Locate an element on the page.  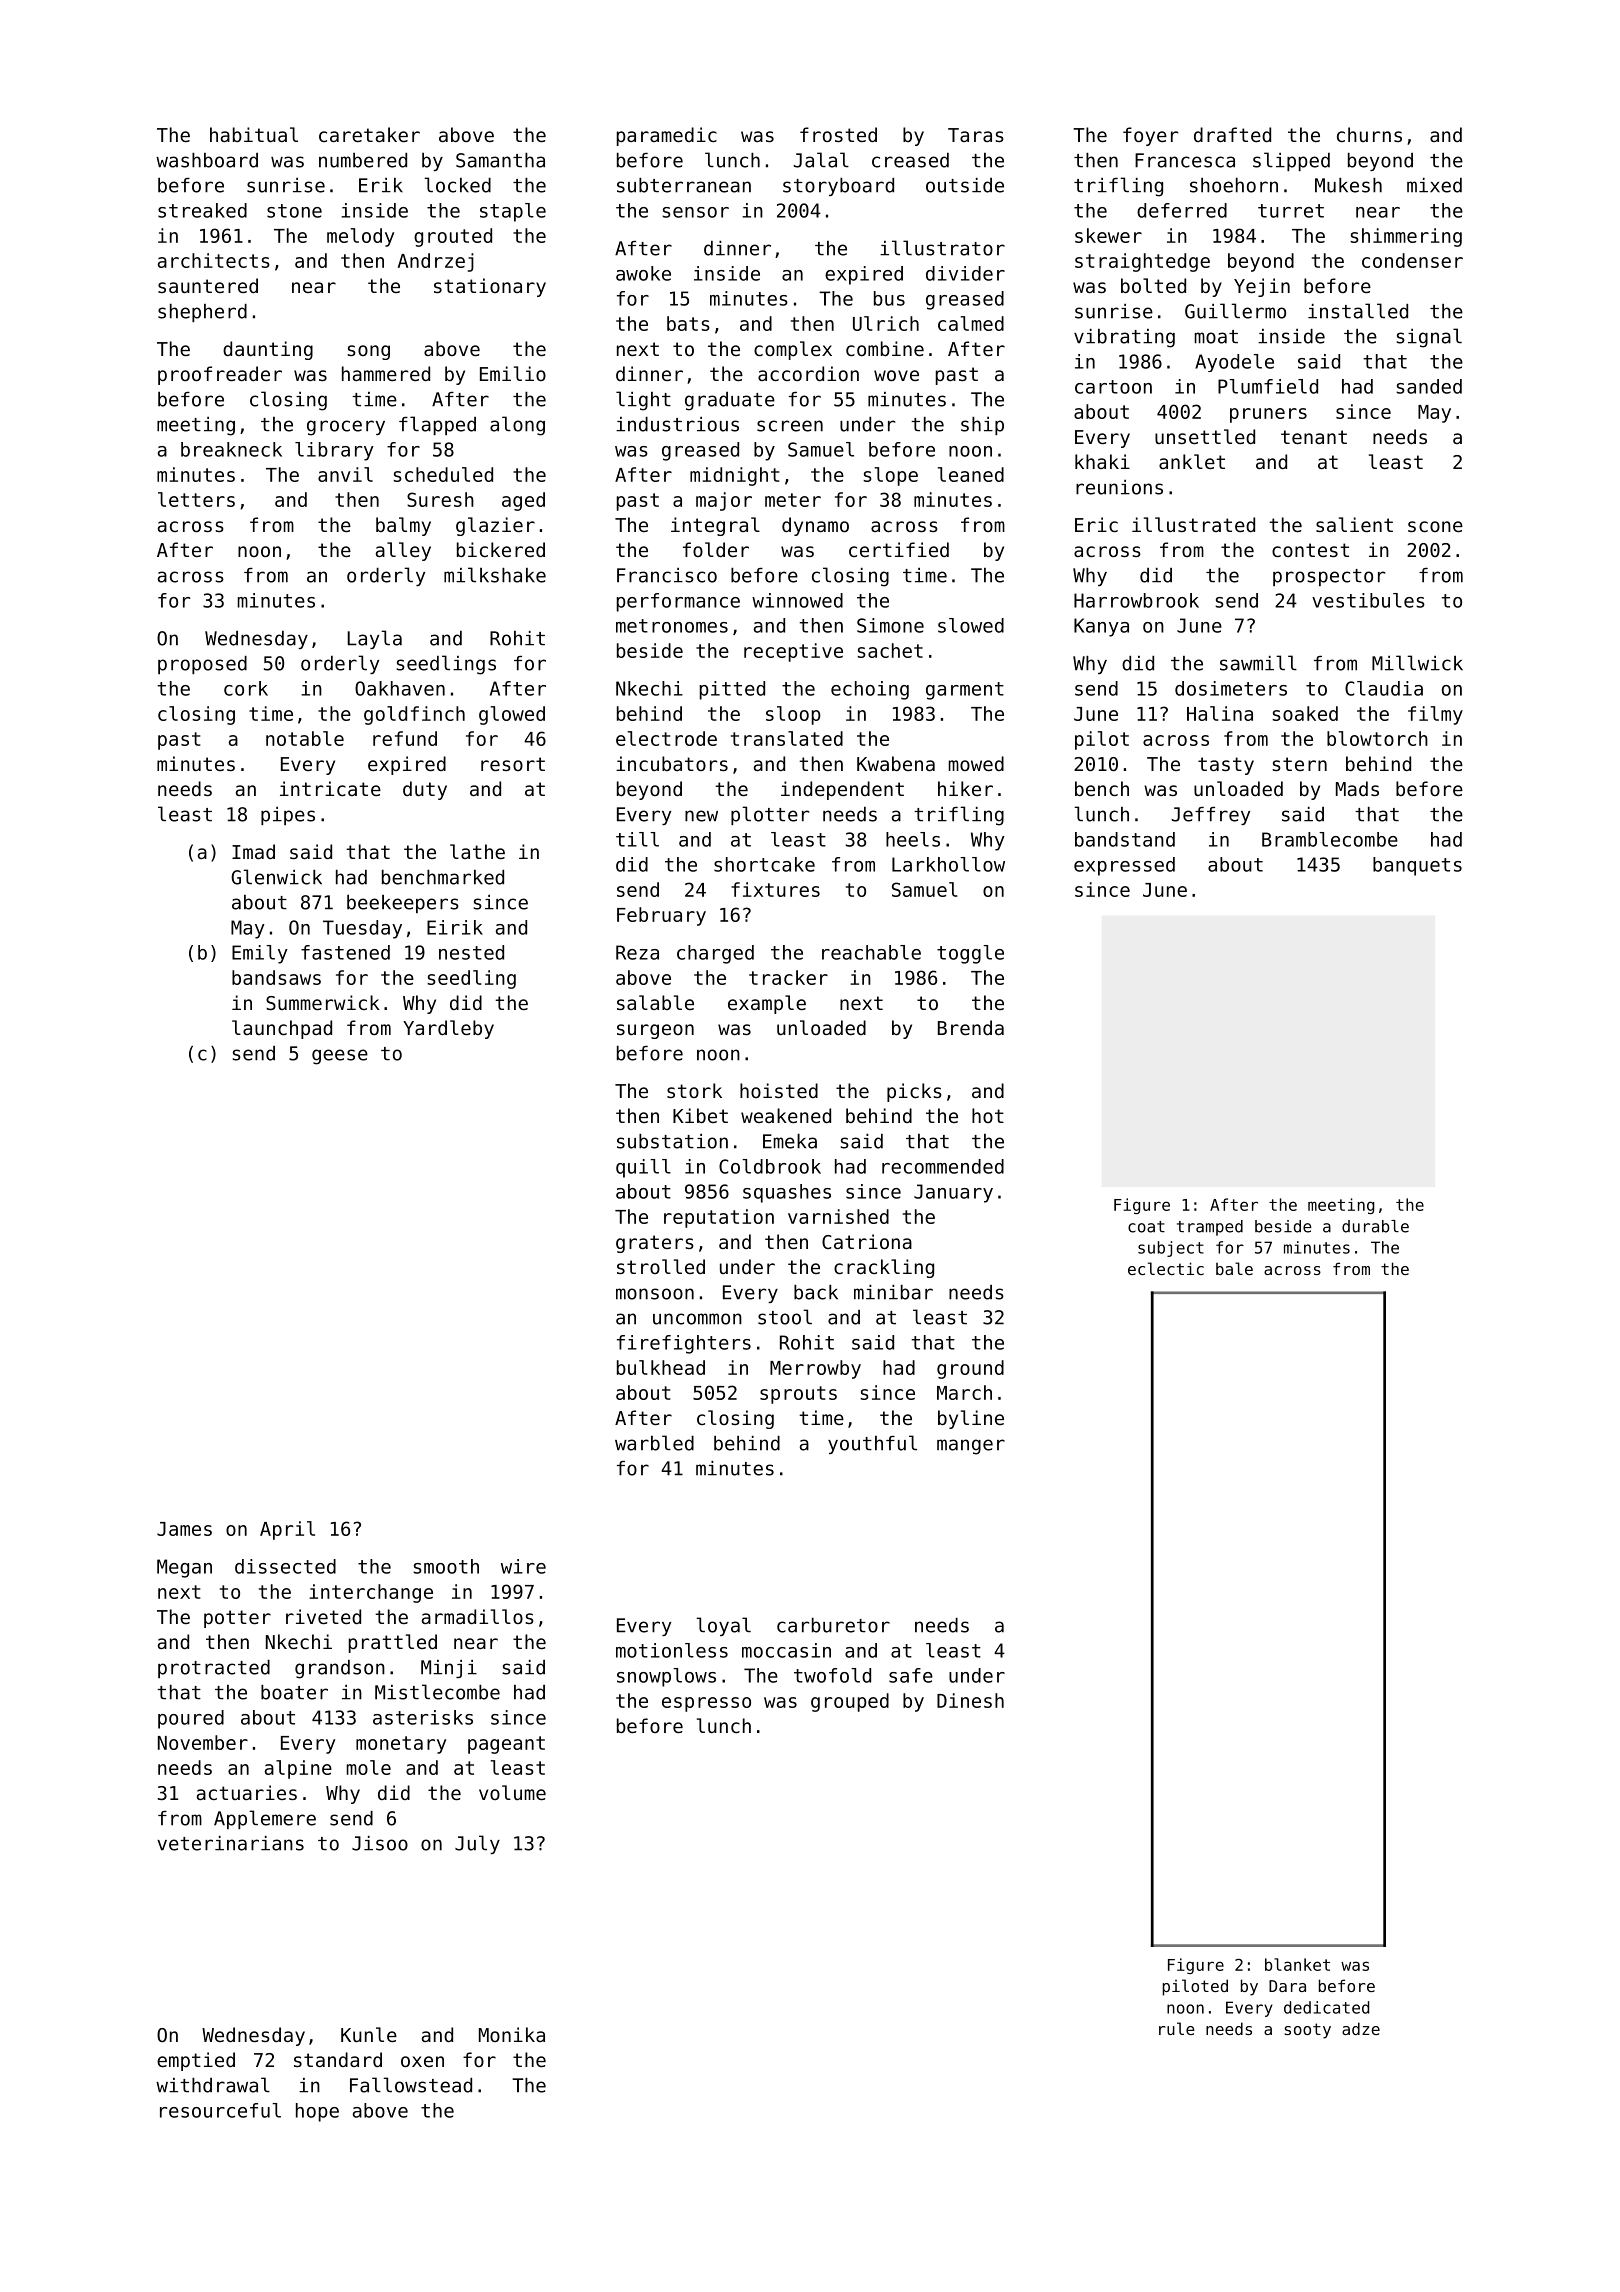
launchpad is located at coordinates (282, 1029).
